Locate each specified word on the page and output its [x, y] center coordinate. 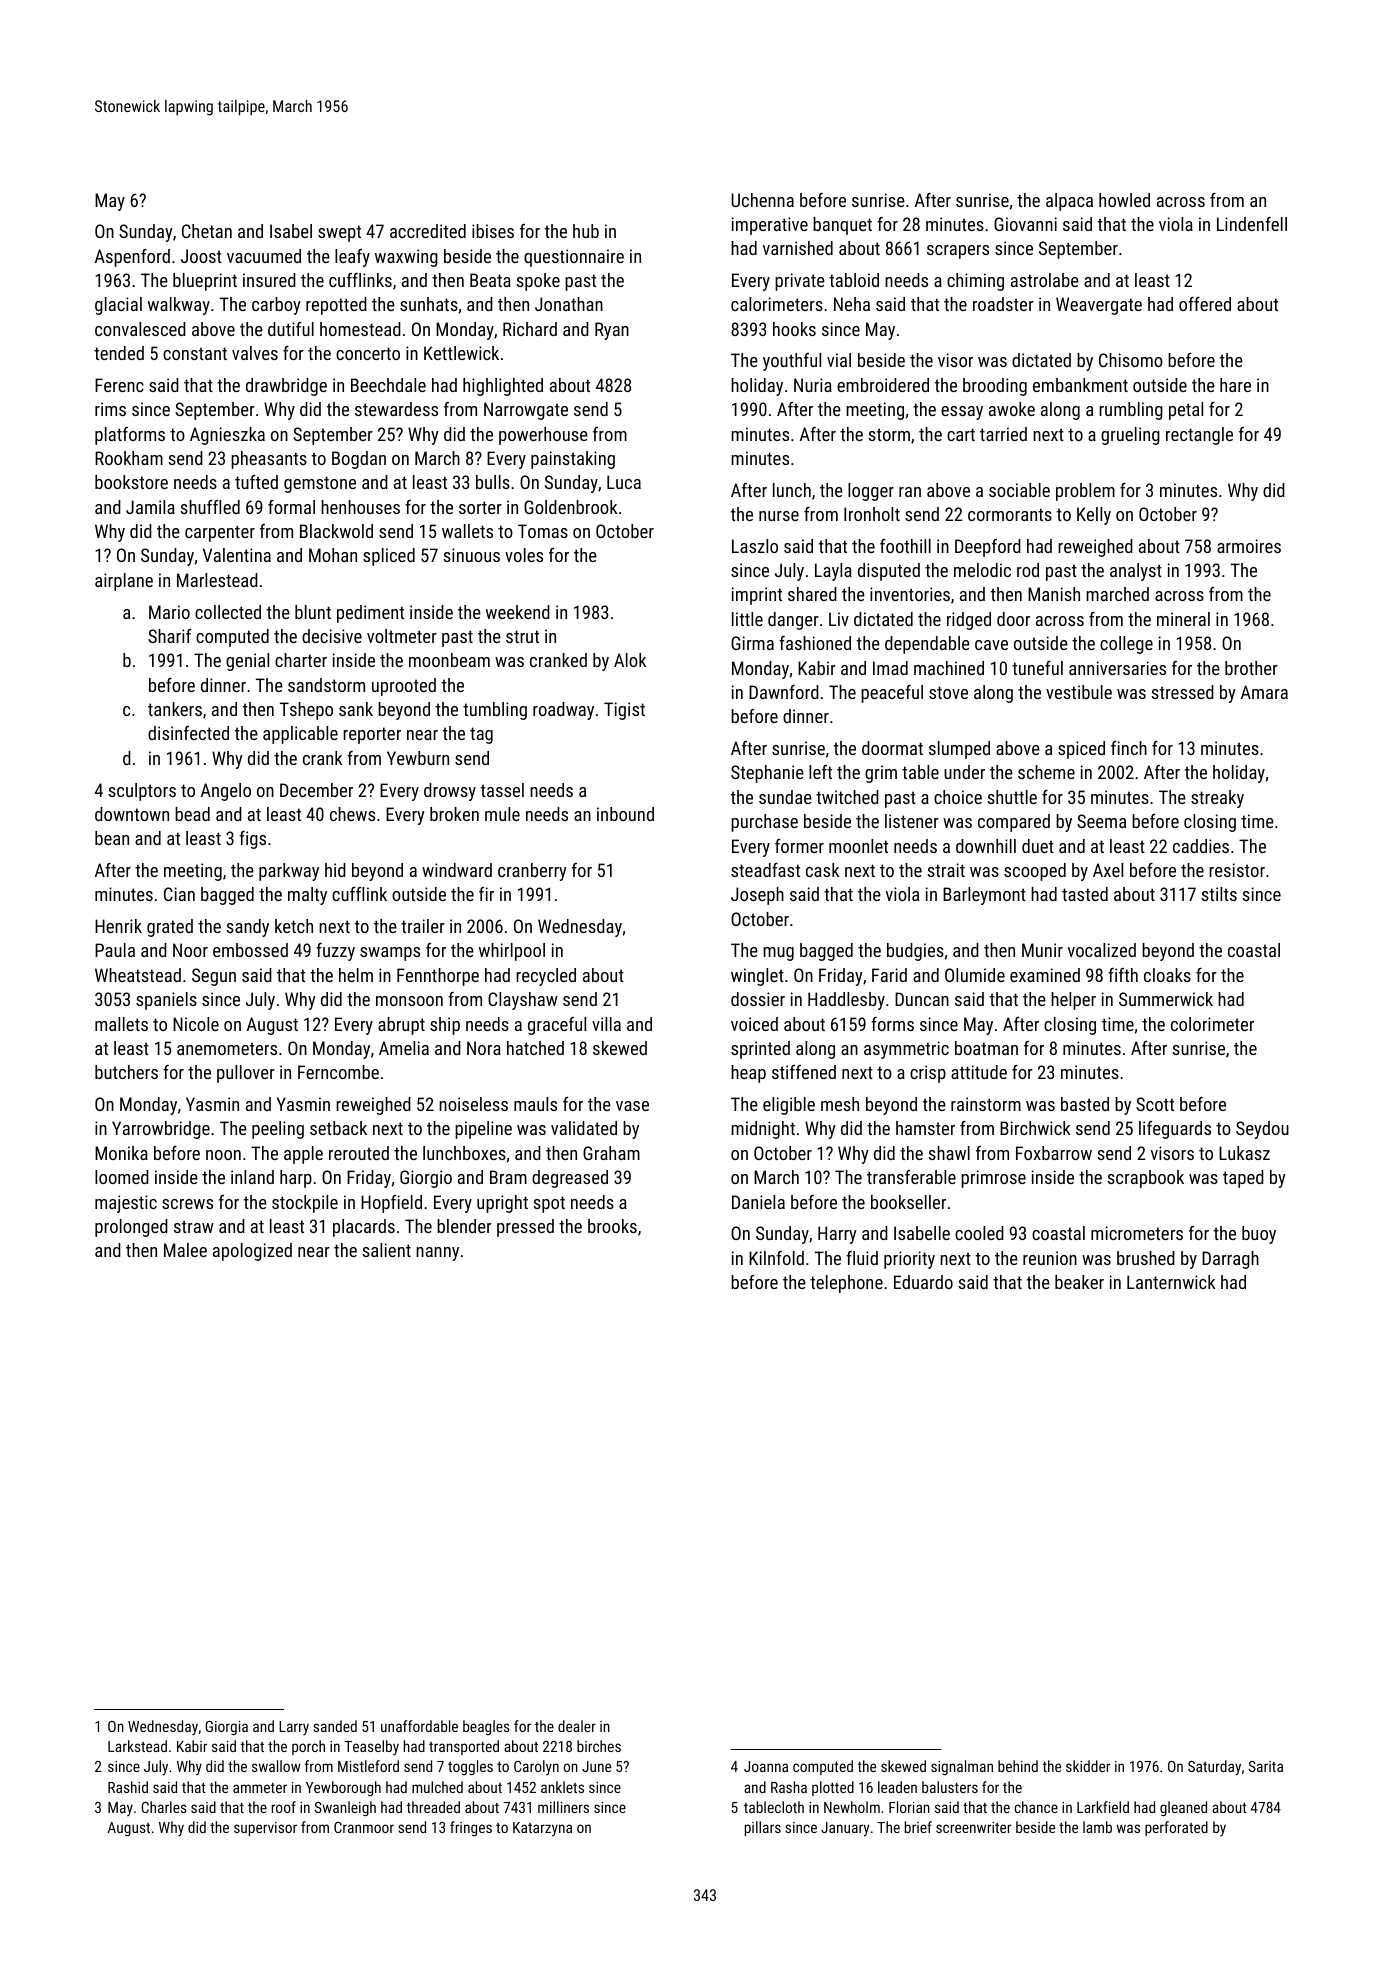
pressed [525, 1228]
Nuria [813, 385]
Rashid [128, 1787]
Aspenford [132, 258]
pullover [246, 1074]
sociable [1019, 490]
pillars [763, 1828]
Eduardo [923, 1282]
